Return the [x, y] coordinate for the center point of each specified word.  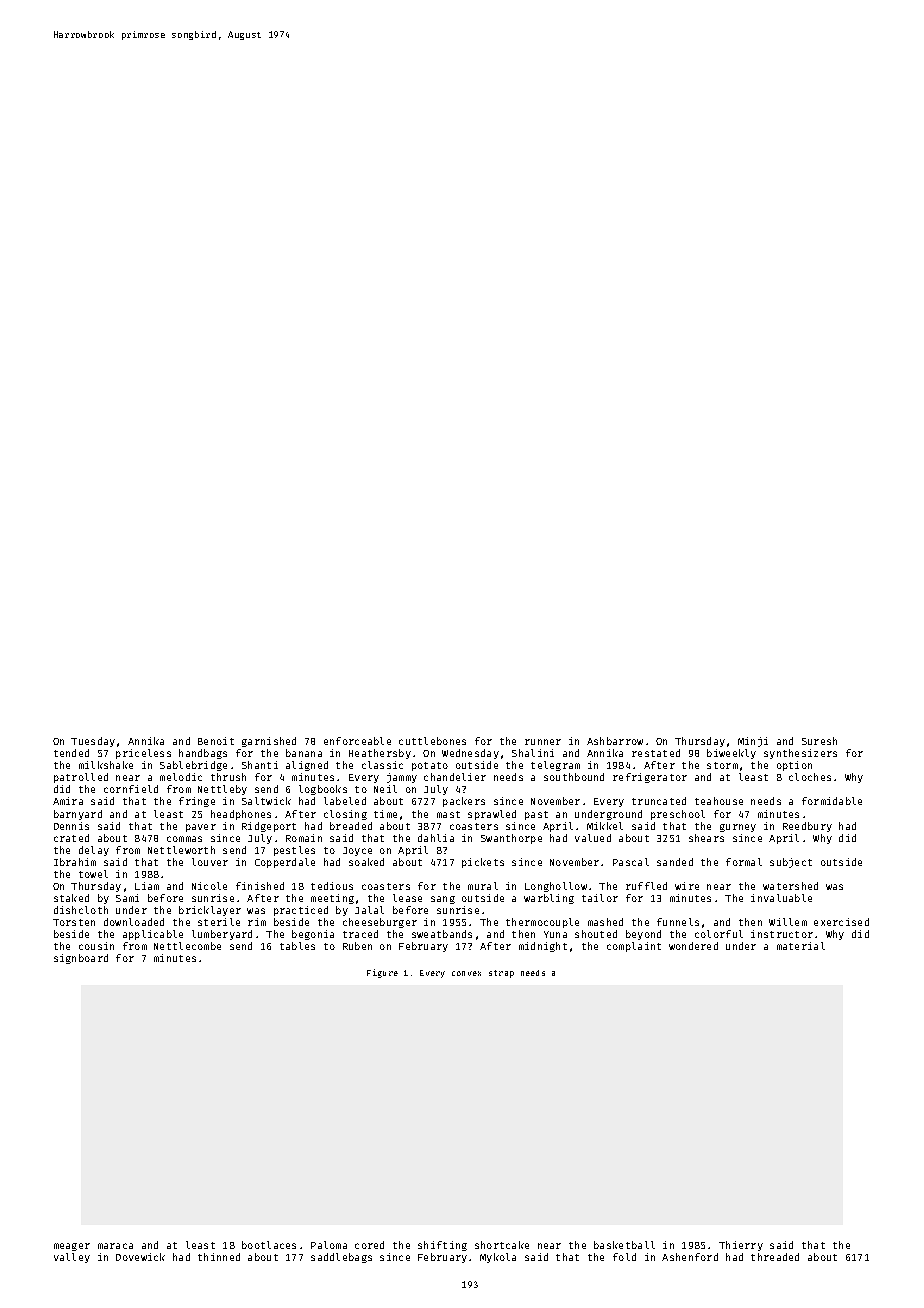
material [801, 946]
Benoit [216, 741]
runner [543, 742]
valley [72, 1258]
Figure [382, 973]
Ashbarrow [615, 741]
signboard [81, 959]
